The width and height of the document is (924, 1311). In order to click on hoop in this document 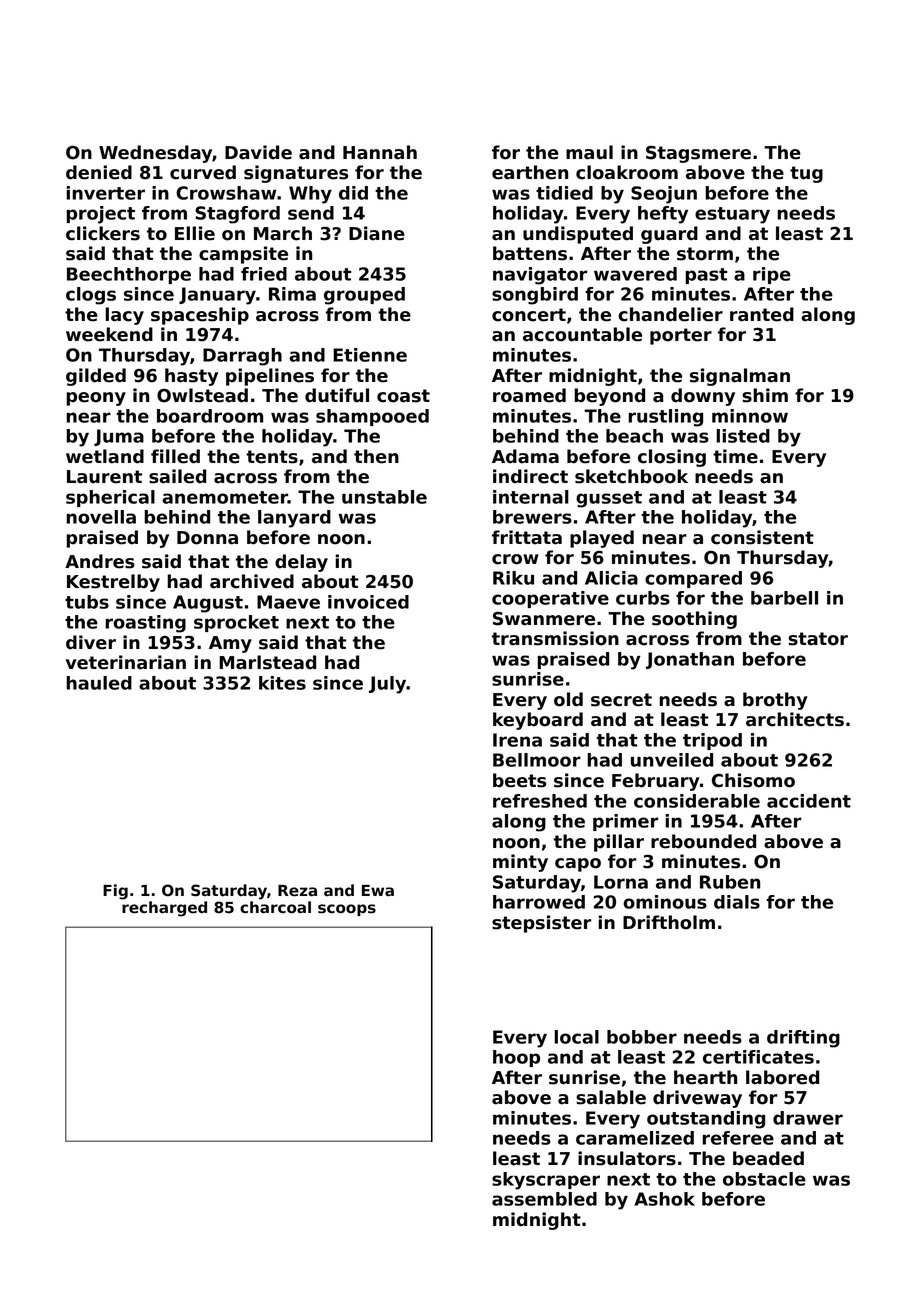, I will do `click(516, 1058)`.
